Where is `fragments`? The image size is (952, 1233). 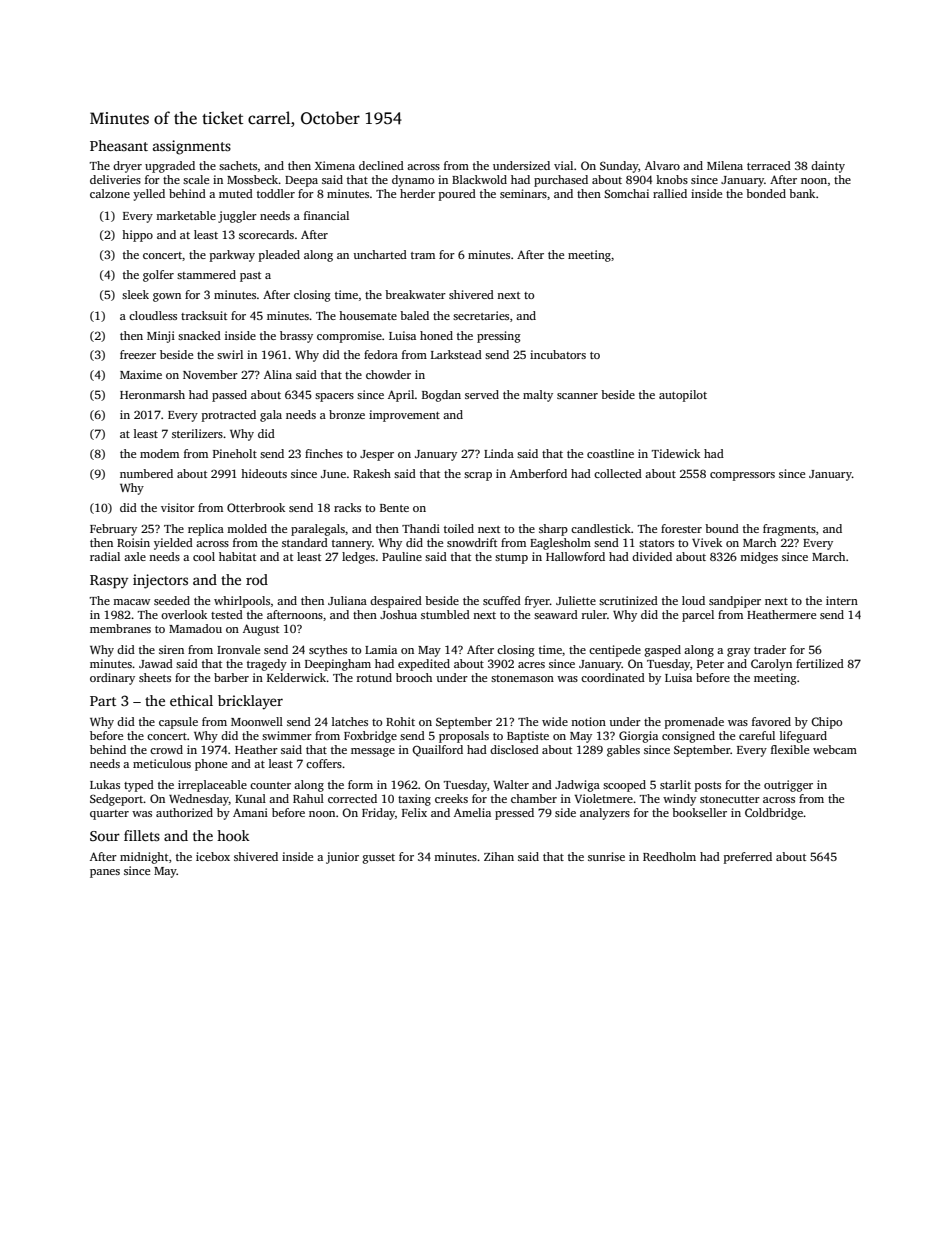
fragments is located at coordinates (789, 530).
